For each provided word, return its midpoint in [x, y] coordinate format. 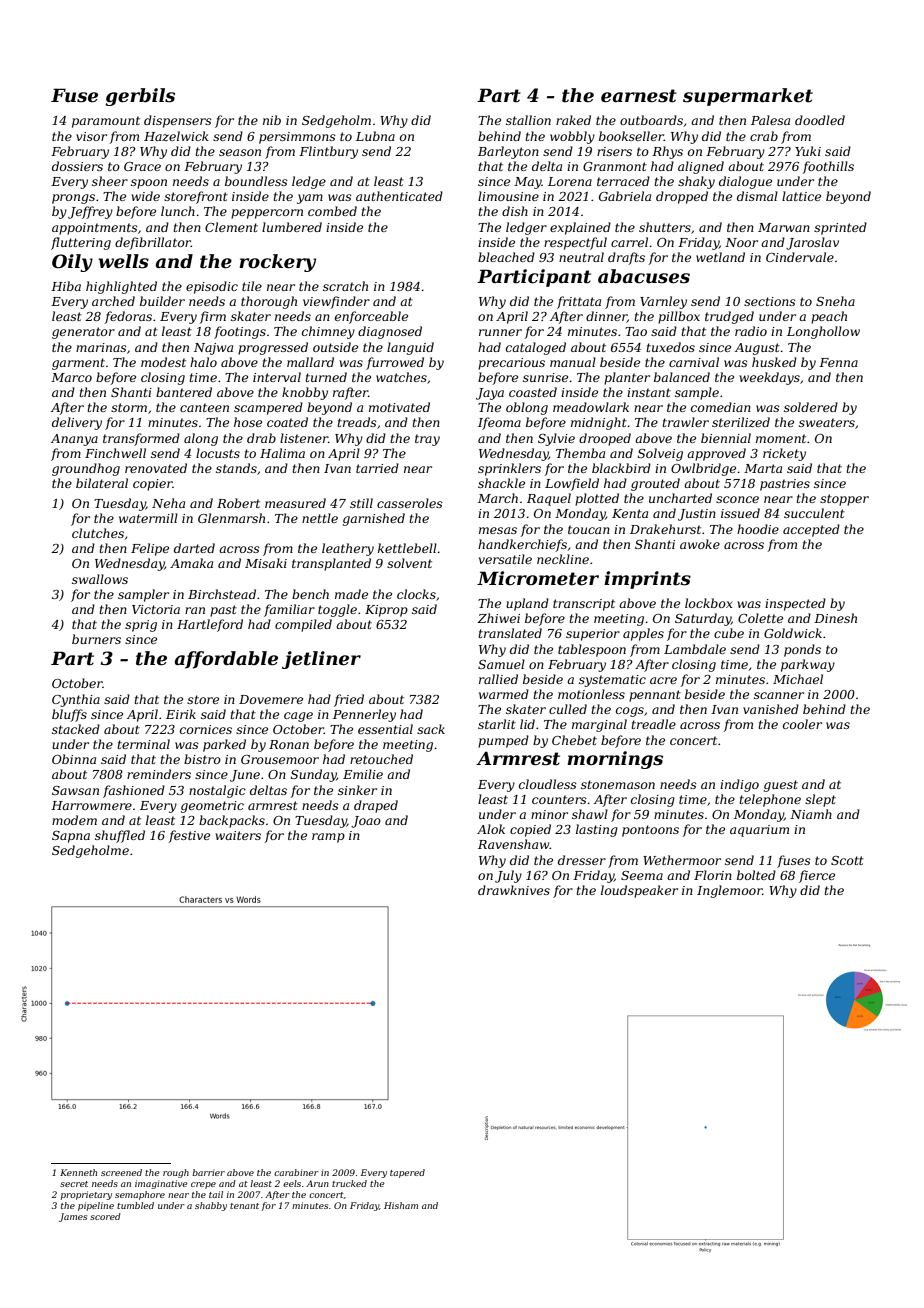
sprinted [840, 228]
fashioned [134, 791]
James [73, 1217]
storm [129, 407]
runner [500, 332]
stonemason [618, 784]
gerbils [140, 97]
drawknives [514, 890]
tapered [407, 1173]
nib [272, 120]
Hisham [401, 1205]
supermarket [748, 97]
